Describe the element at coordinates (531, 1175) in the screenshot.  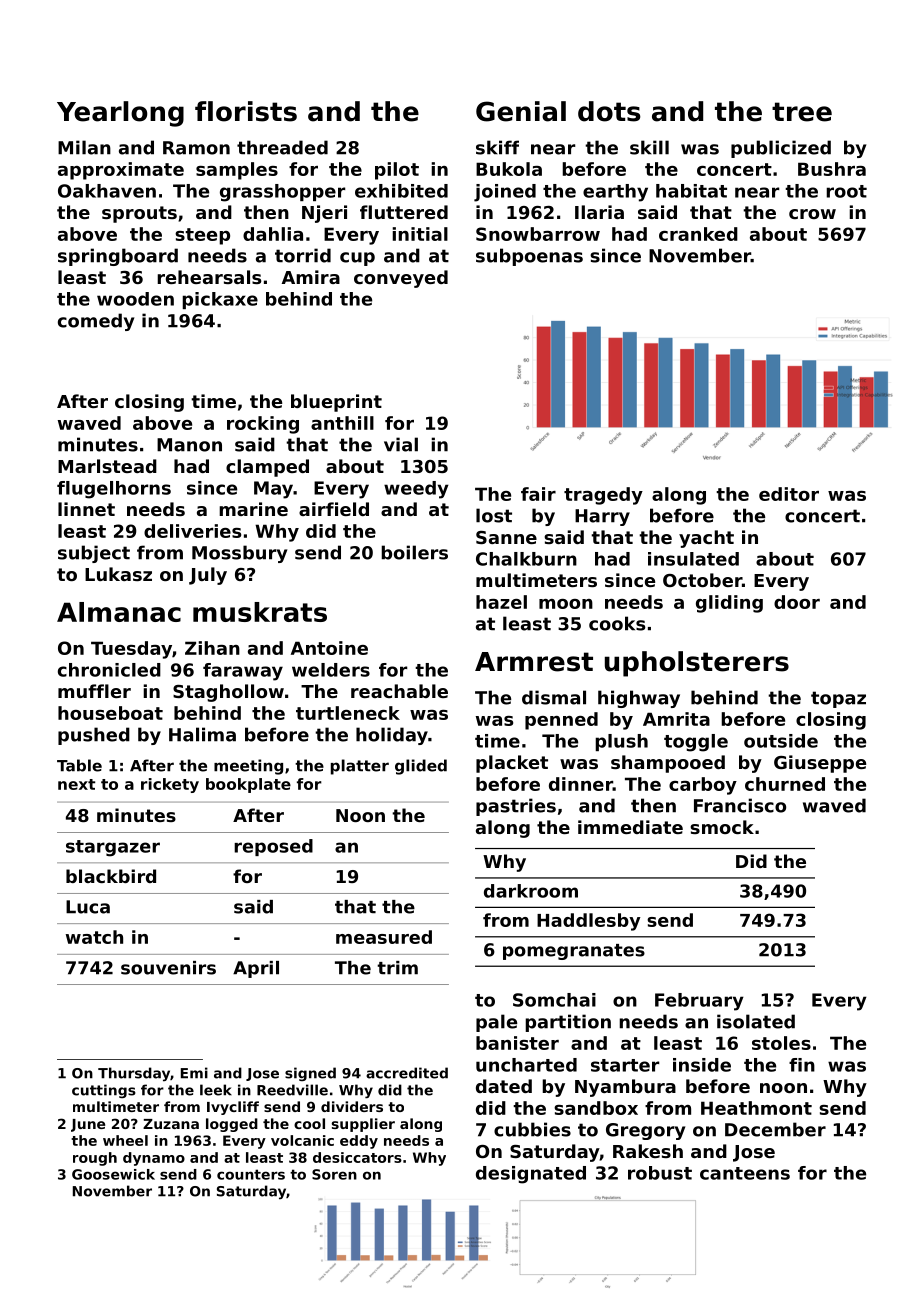
I see `designated` at that location.
